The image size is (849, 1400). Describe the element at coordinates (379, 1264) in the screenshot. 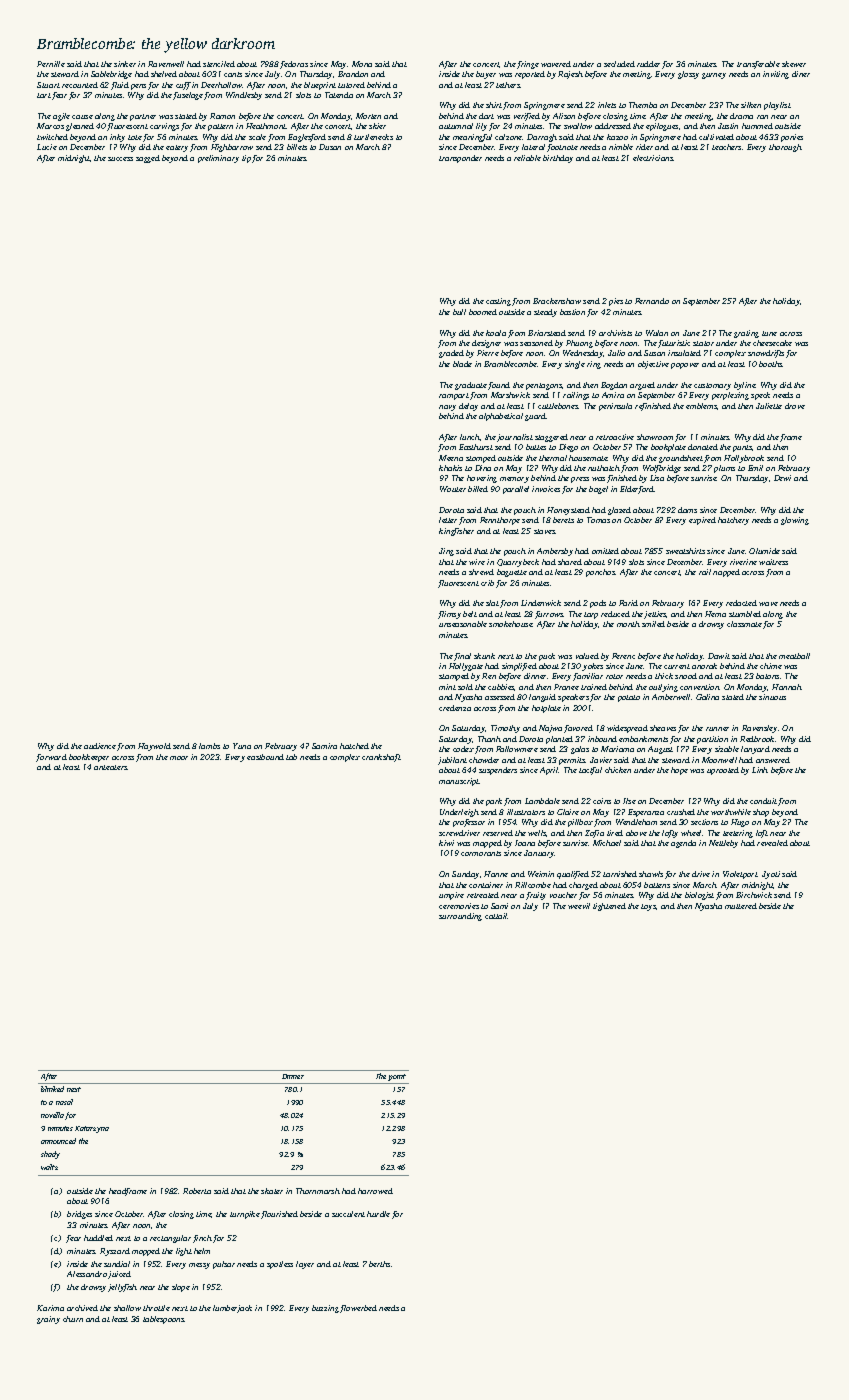

I see `berths` at that location.
